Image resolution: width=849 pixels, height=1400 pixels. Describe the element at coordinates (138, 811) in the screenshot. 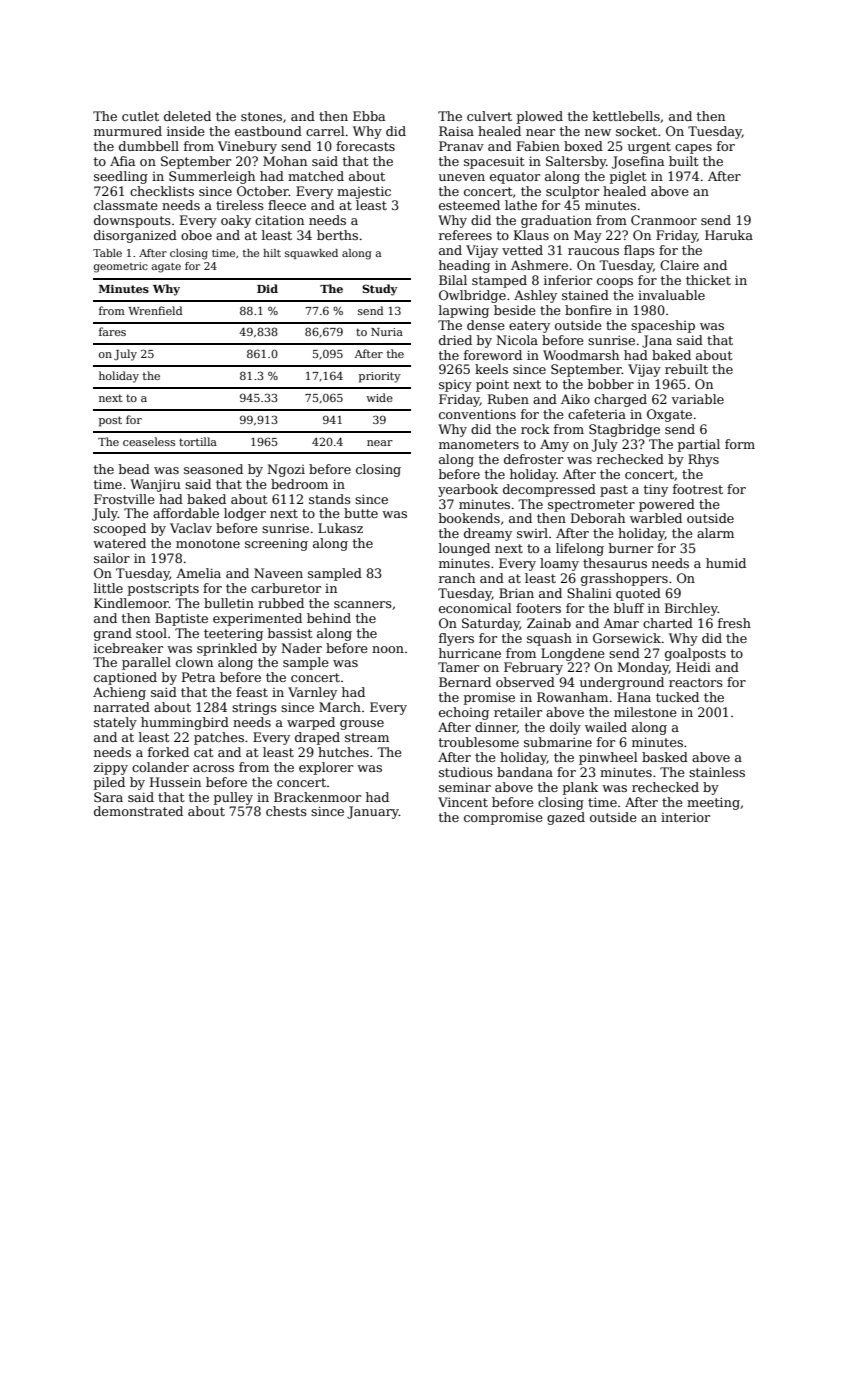

I see `demonstrated` at that location.
